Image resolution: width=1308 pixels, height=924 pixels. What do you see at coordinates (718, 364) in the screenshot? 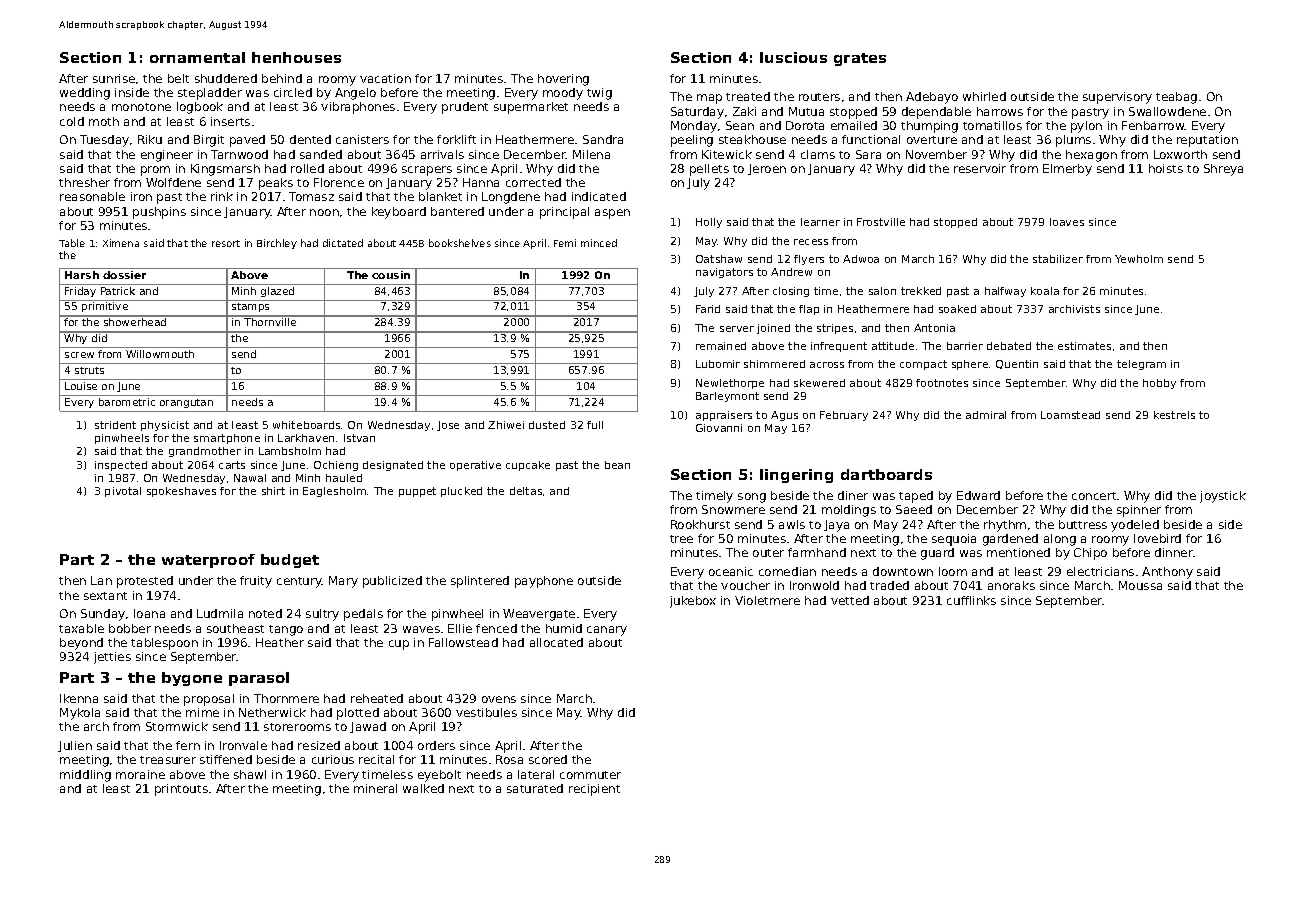
I see `Lubomir` at bounding box center [718, 364].
